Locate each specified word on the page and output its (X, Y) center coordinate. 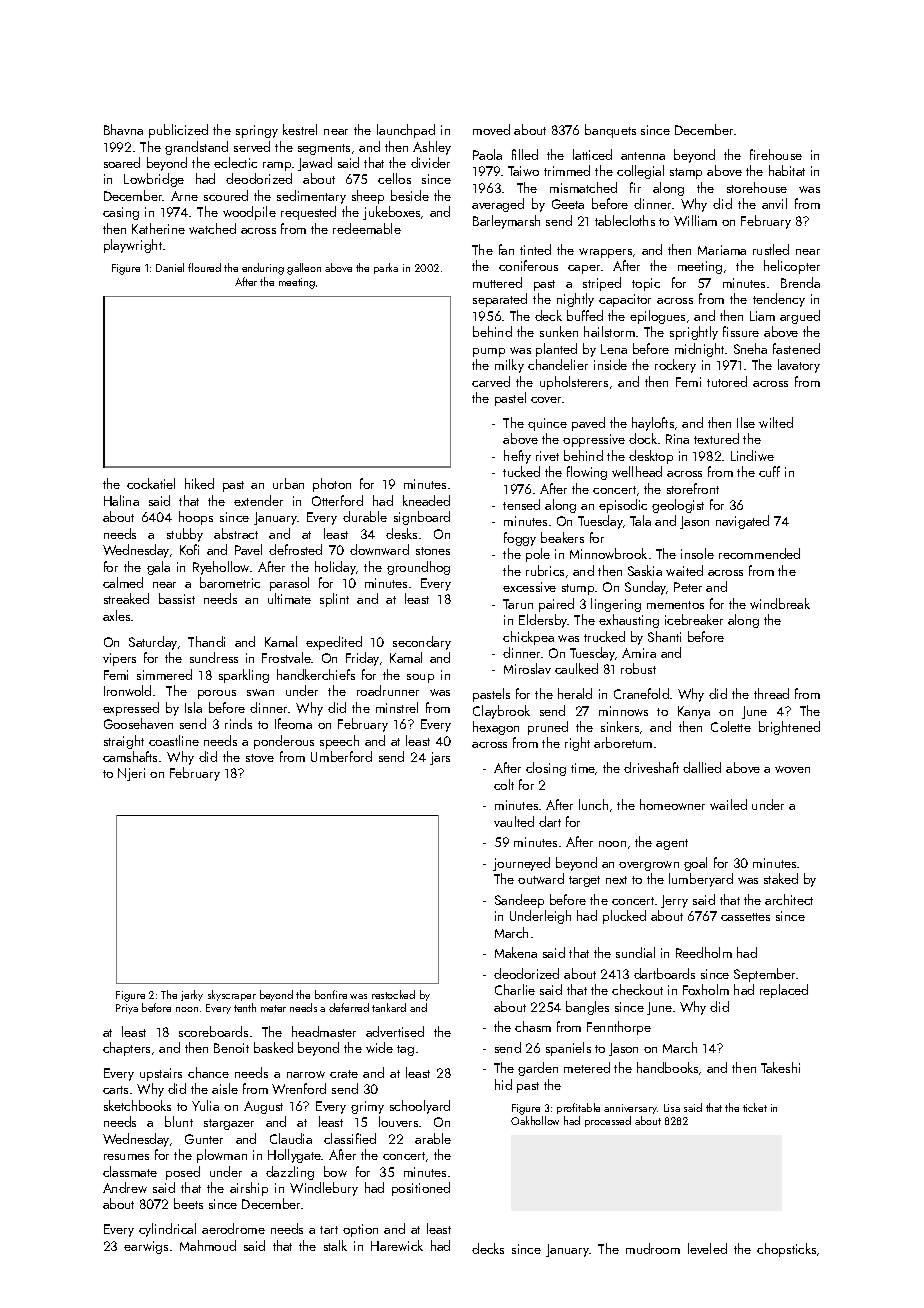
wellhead (637, 471)
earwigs (146, 1247)
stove (260, 758)
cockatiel (151, 483)
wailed (728, 804)
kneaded (426, 500)
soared (122, 162)
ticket (755, 1107)
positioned (421, 1189)
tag (405, 1050)
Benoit (231, 1048)
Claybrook (501, 712)
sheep (368, 197)
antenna (643, 156)
